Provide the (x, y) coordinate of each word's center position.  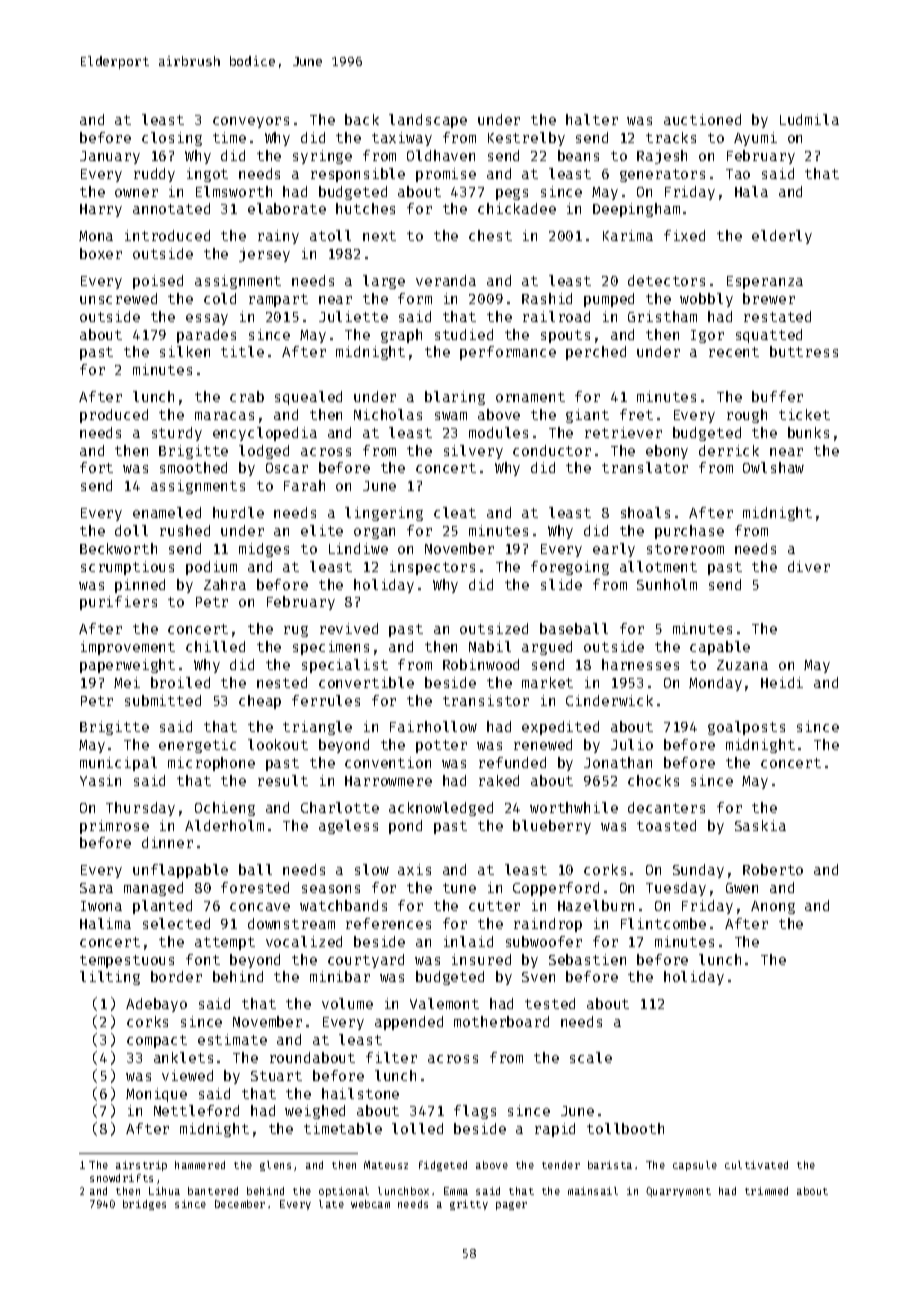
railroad (556, 316)
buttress (804, 351)
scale (591, 1057)
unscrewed (118, 298)
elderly (782, 237)
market (547, 682)
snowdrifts (121, 1178)
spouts (565, 336)
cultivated (756, 1165)
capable (720, 648)
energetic (197, 746)
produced (114, 416)
